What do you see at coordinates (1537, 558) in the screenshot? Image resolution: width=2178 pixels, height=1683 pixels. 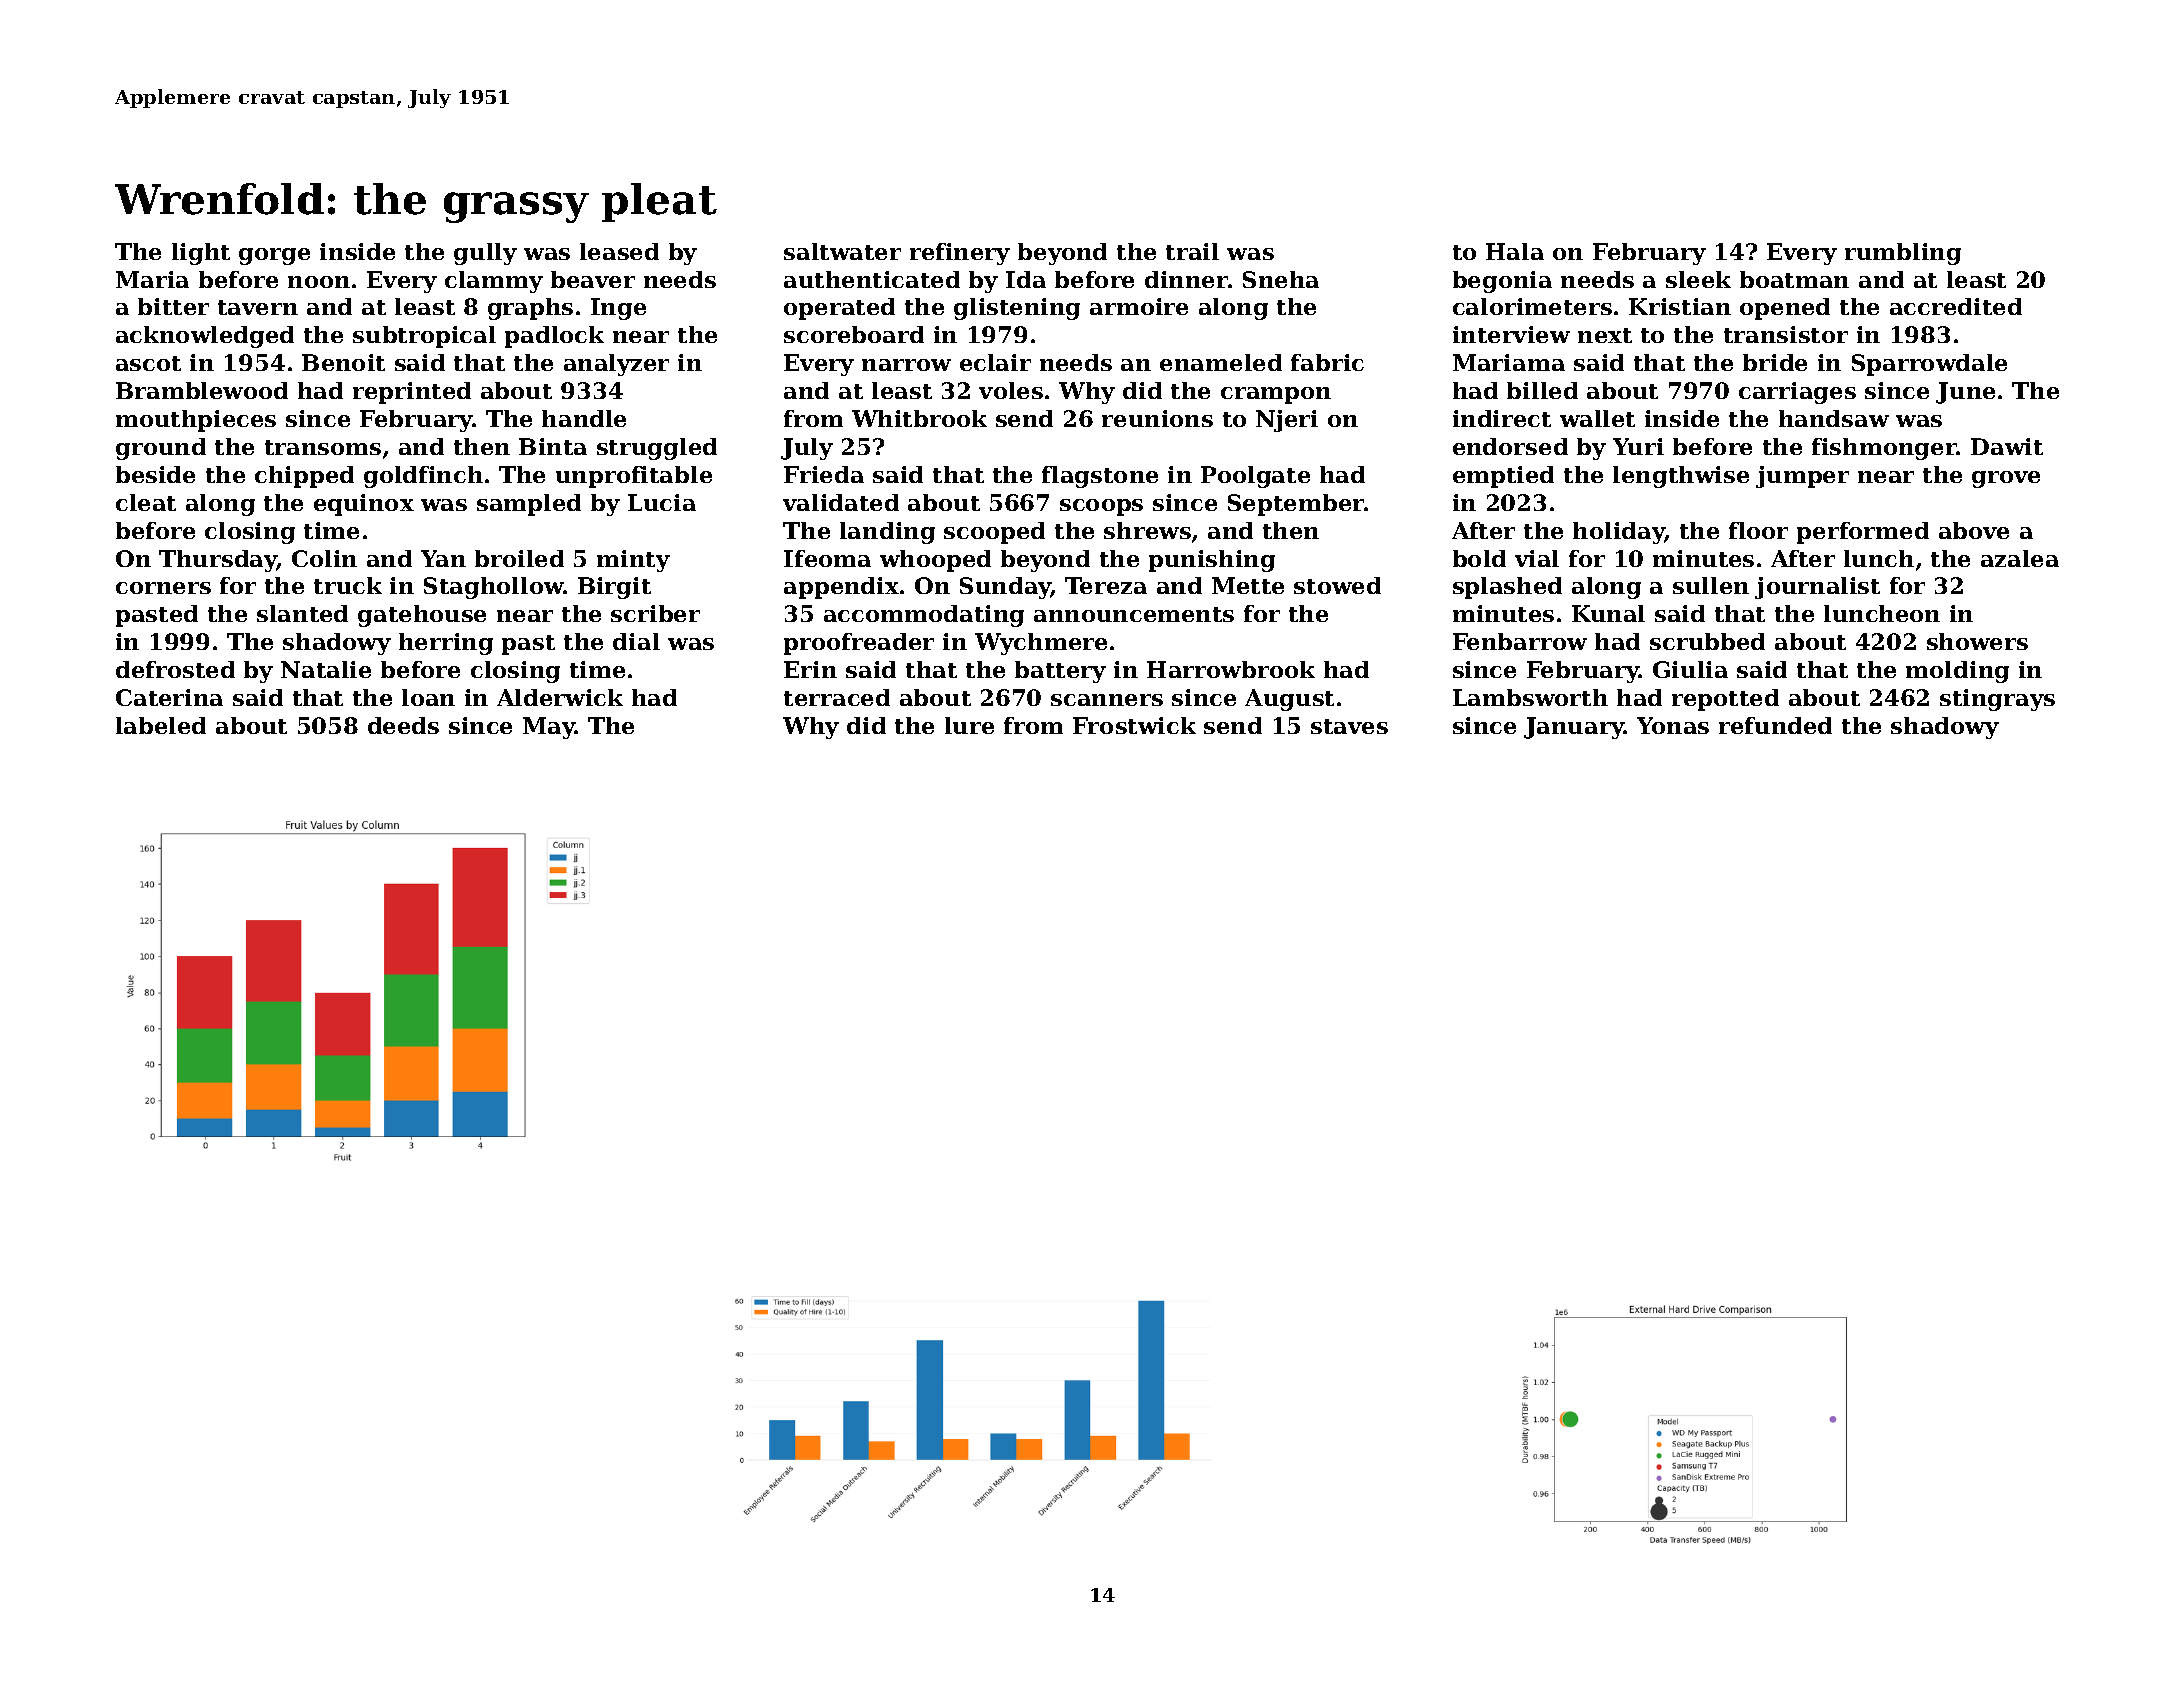 I see `vial` at bounding box center [1537, 558].
